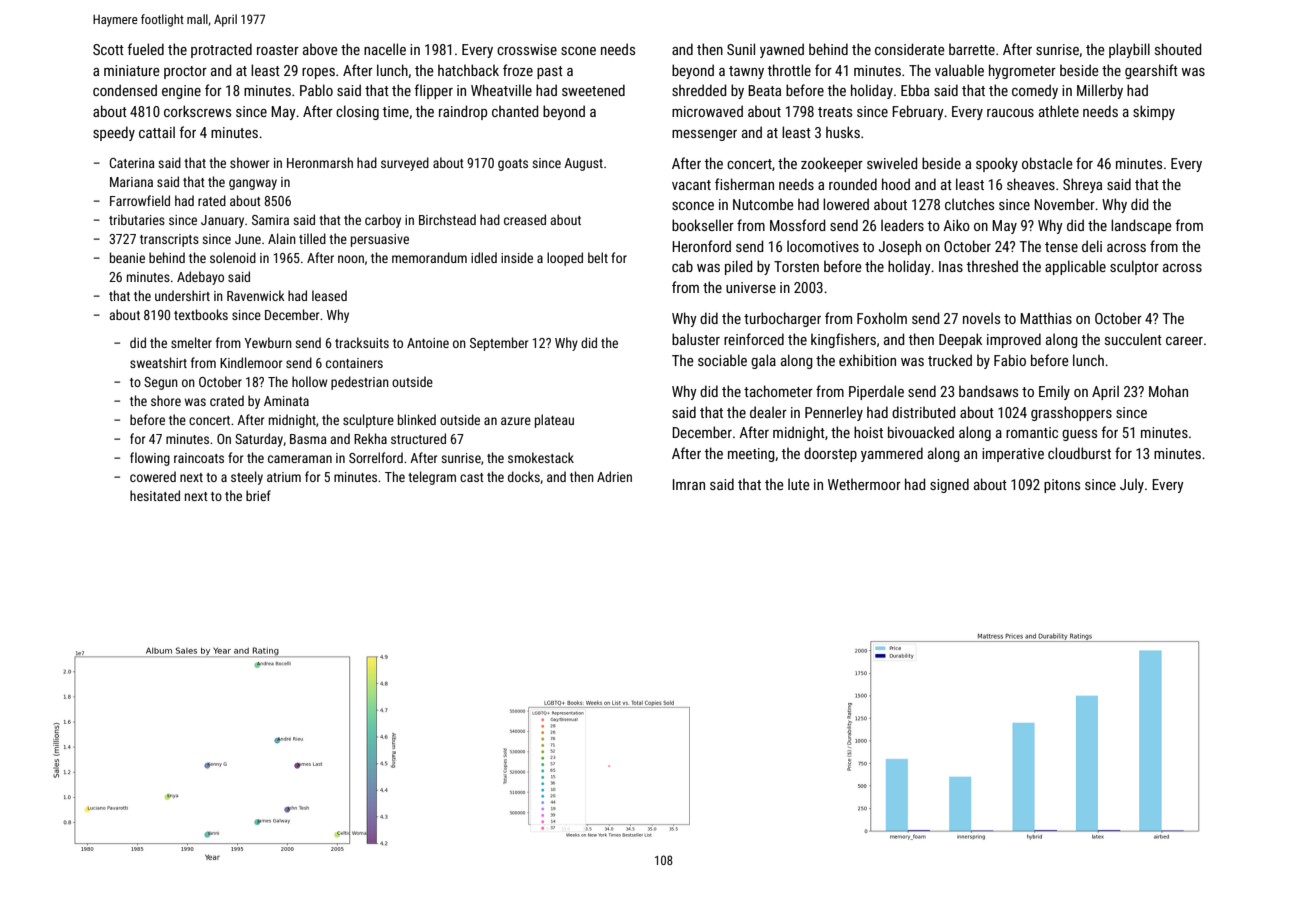  I want to click on career, so click(1184, 341).
